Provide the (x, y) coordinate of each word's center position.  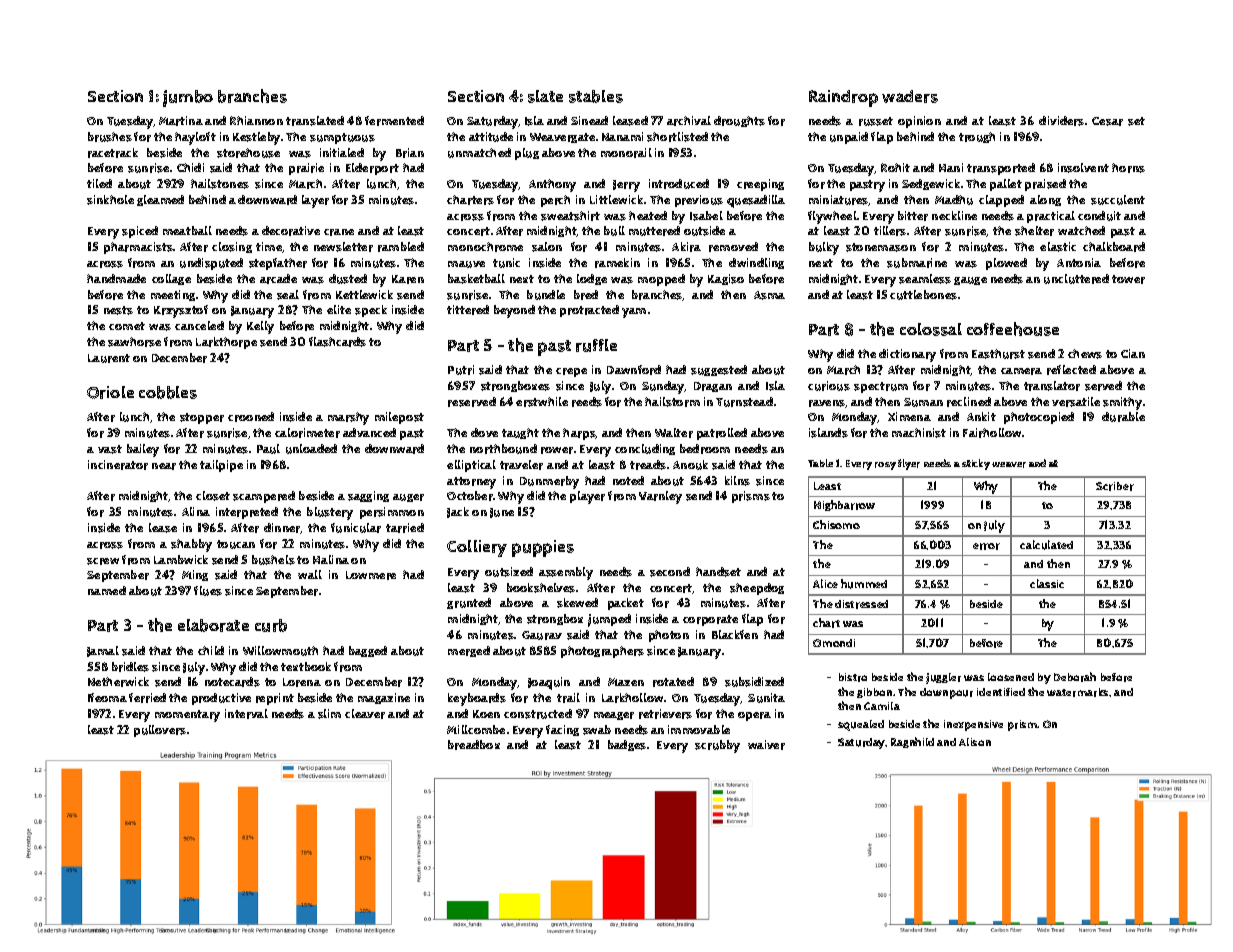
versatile (1076, 402)
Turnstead (744, 402)
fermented (394, 121)
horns (1128, 168)
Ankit (981, 416)
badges (627, 745)
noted (628, 480)
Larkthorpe (226, 343)
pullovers (160, 731)
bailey (143, 450)
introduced (679, 184)
